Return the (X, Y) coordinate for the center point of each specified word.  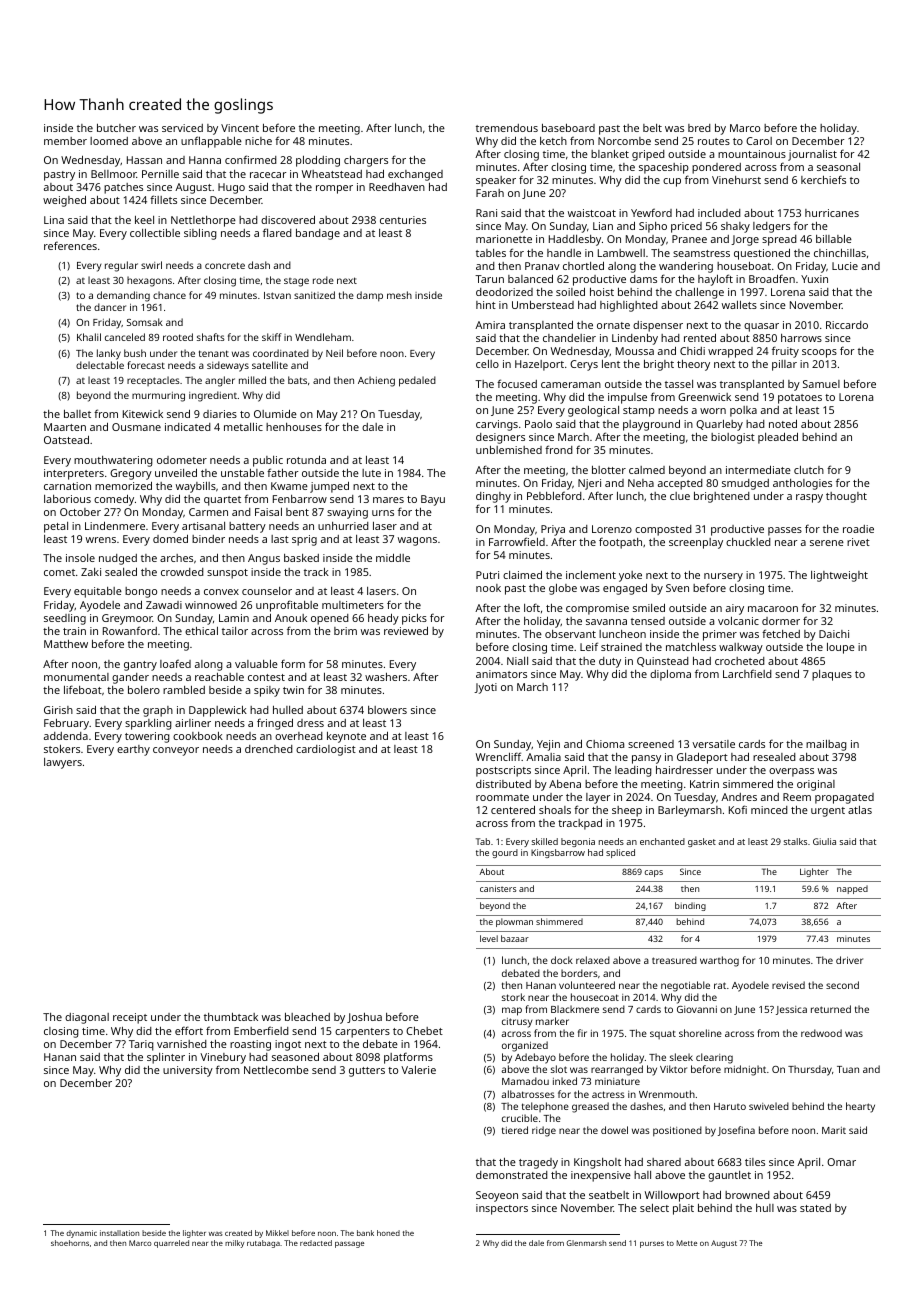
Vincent (240, 128)
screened (651, 744)
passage (349, 1244)
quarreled (171, 1244)
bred (699, 128)
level (489, 938)
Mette (687, 1243)
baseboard (568, 128)
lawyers (63, 763)
